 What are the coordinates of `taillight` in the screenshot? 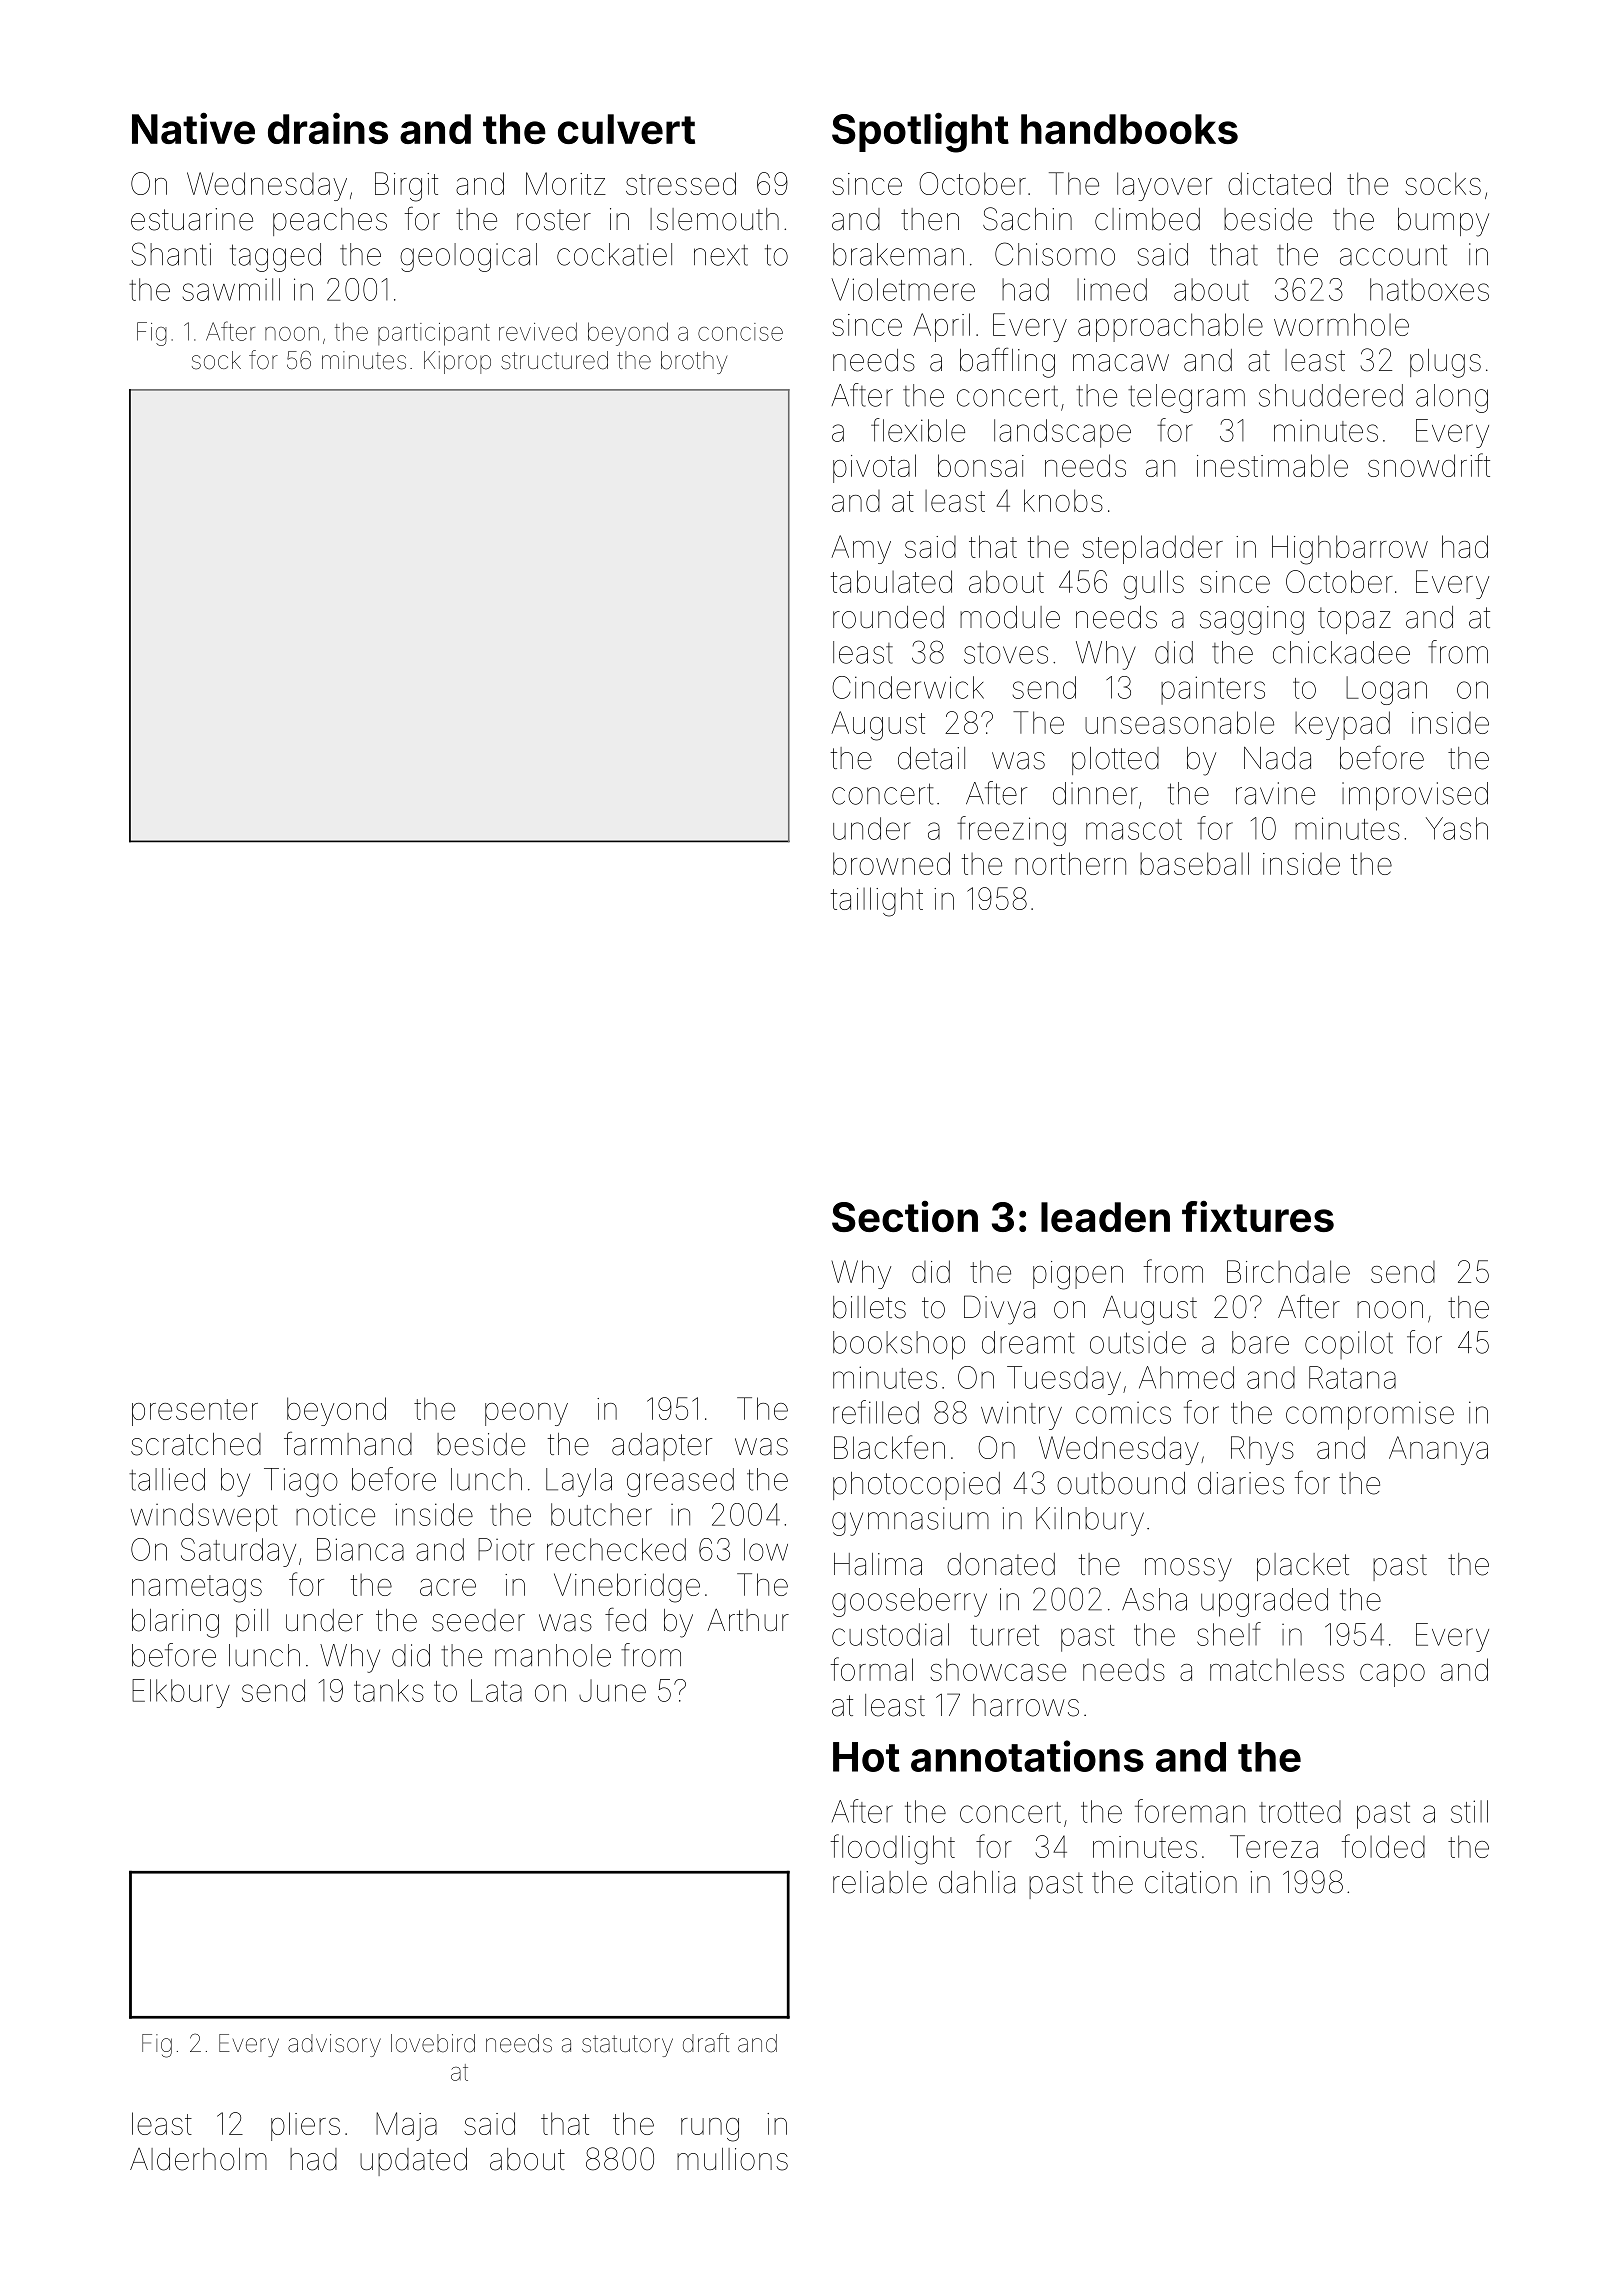 It's located at (877, 902).
